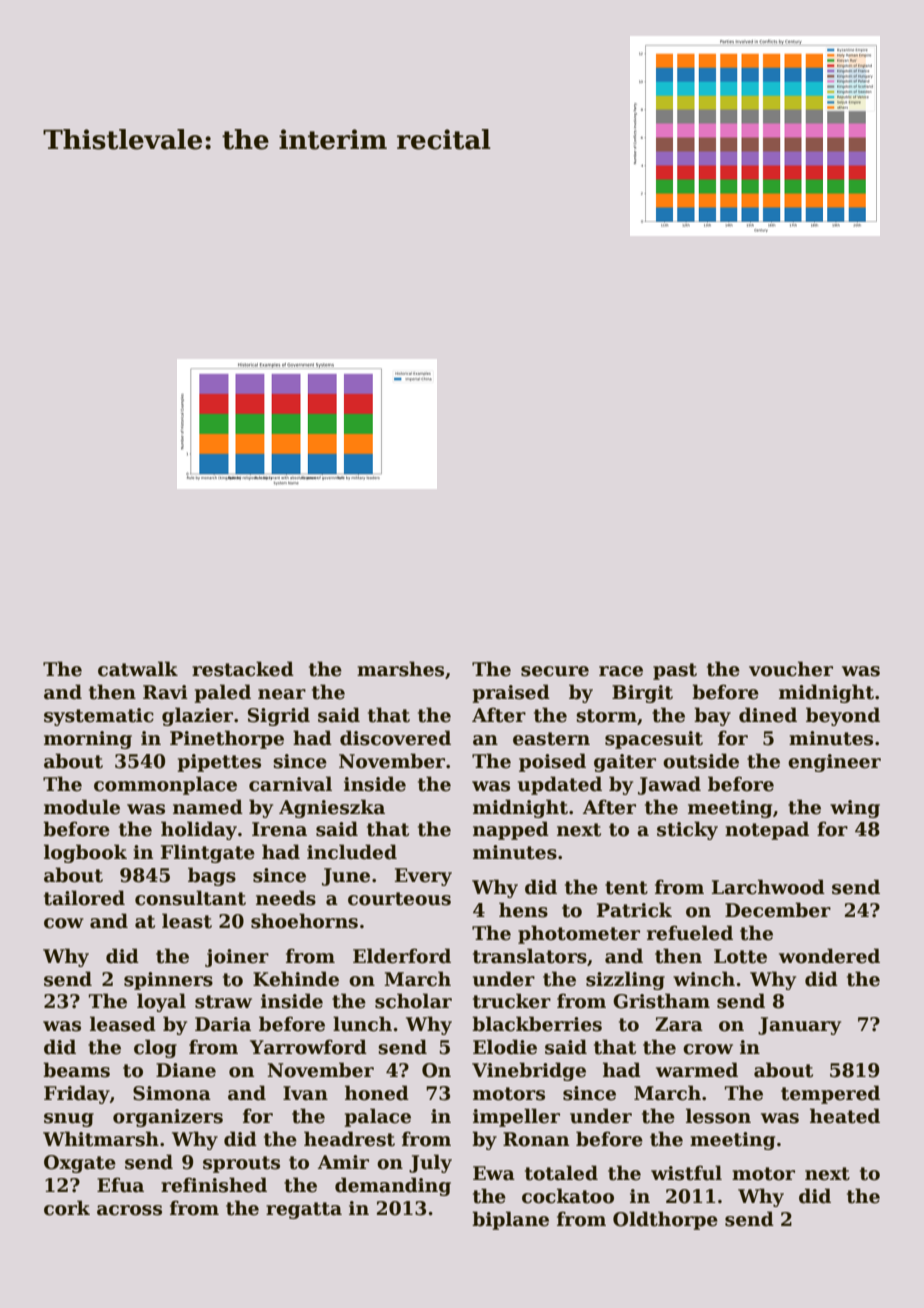 This screenshot has height=1308, width=924. I want to click on race, so click(621, 671).
